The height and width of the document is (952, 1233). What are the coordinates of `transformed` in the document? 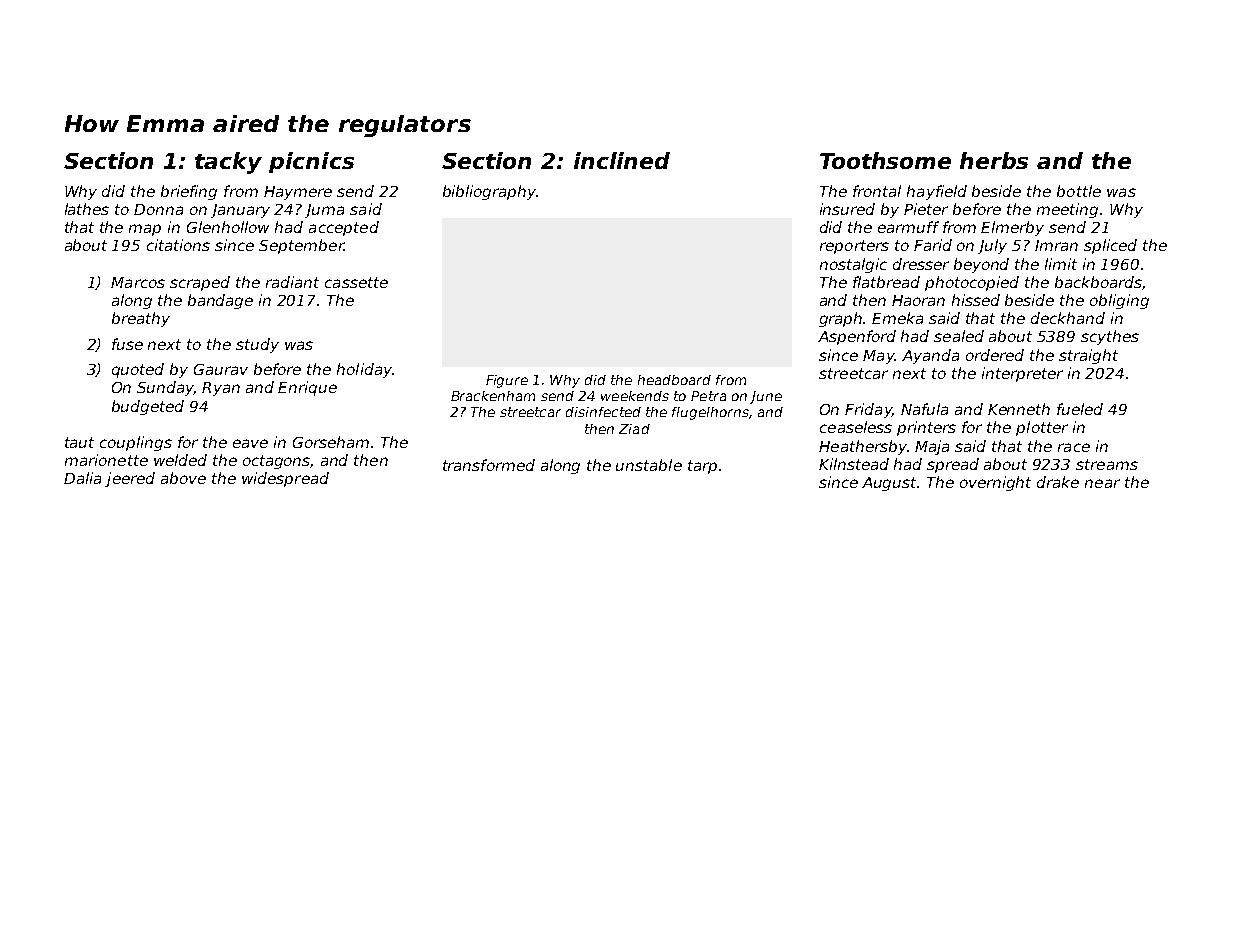 It's located at (489, 465).
